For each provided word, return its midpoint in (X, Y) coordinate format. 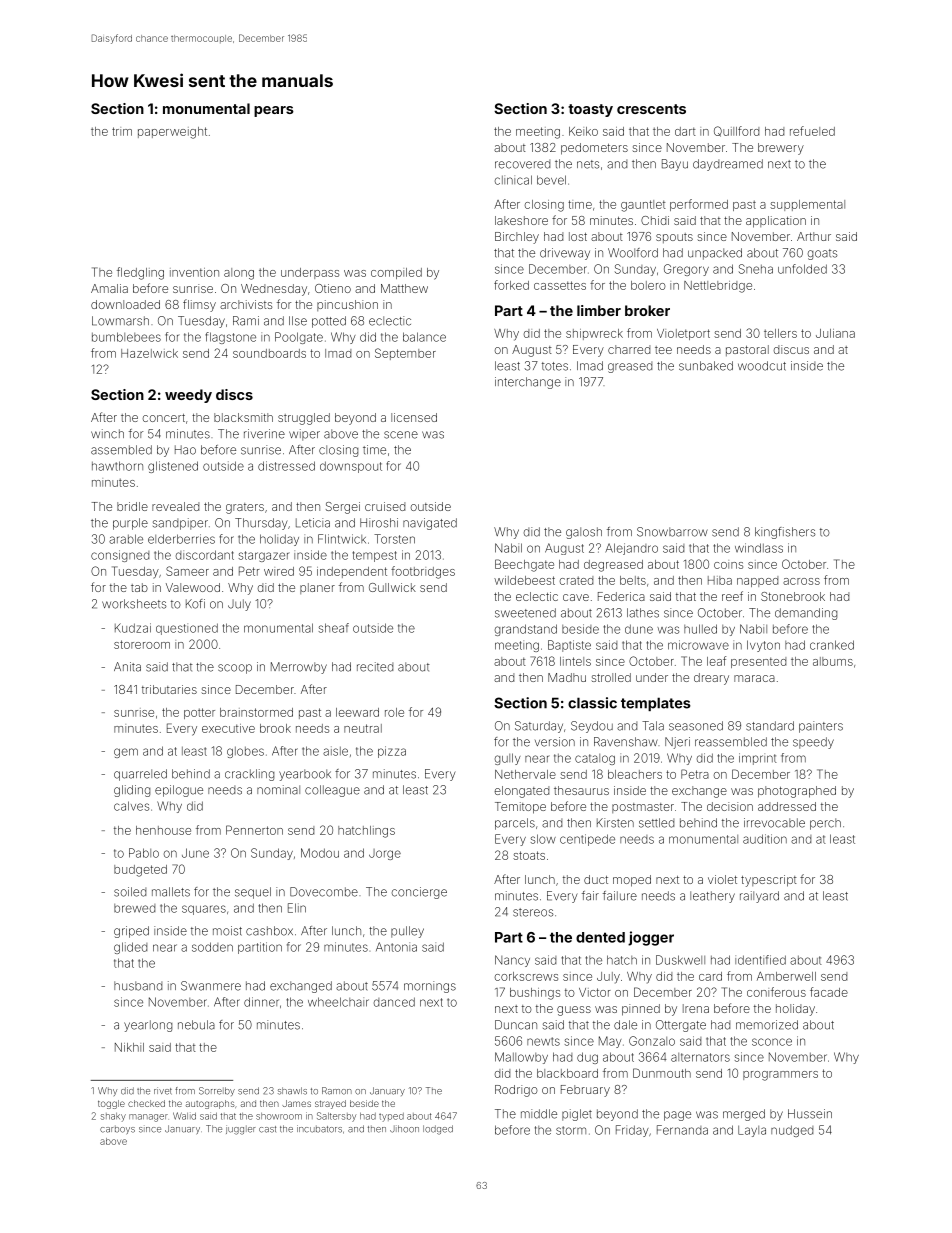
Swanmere (211, 986)
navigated (430, 524)
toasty (590, 110)
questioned (187, 629)
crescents (651, 109)
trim (122, 131)
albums (833, 661)
